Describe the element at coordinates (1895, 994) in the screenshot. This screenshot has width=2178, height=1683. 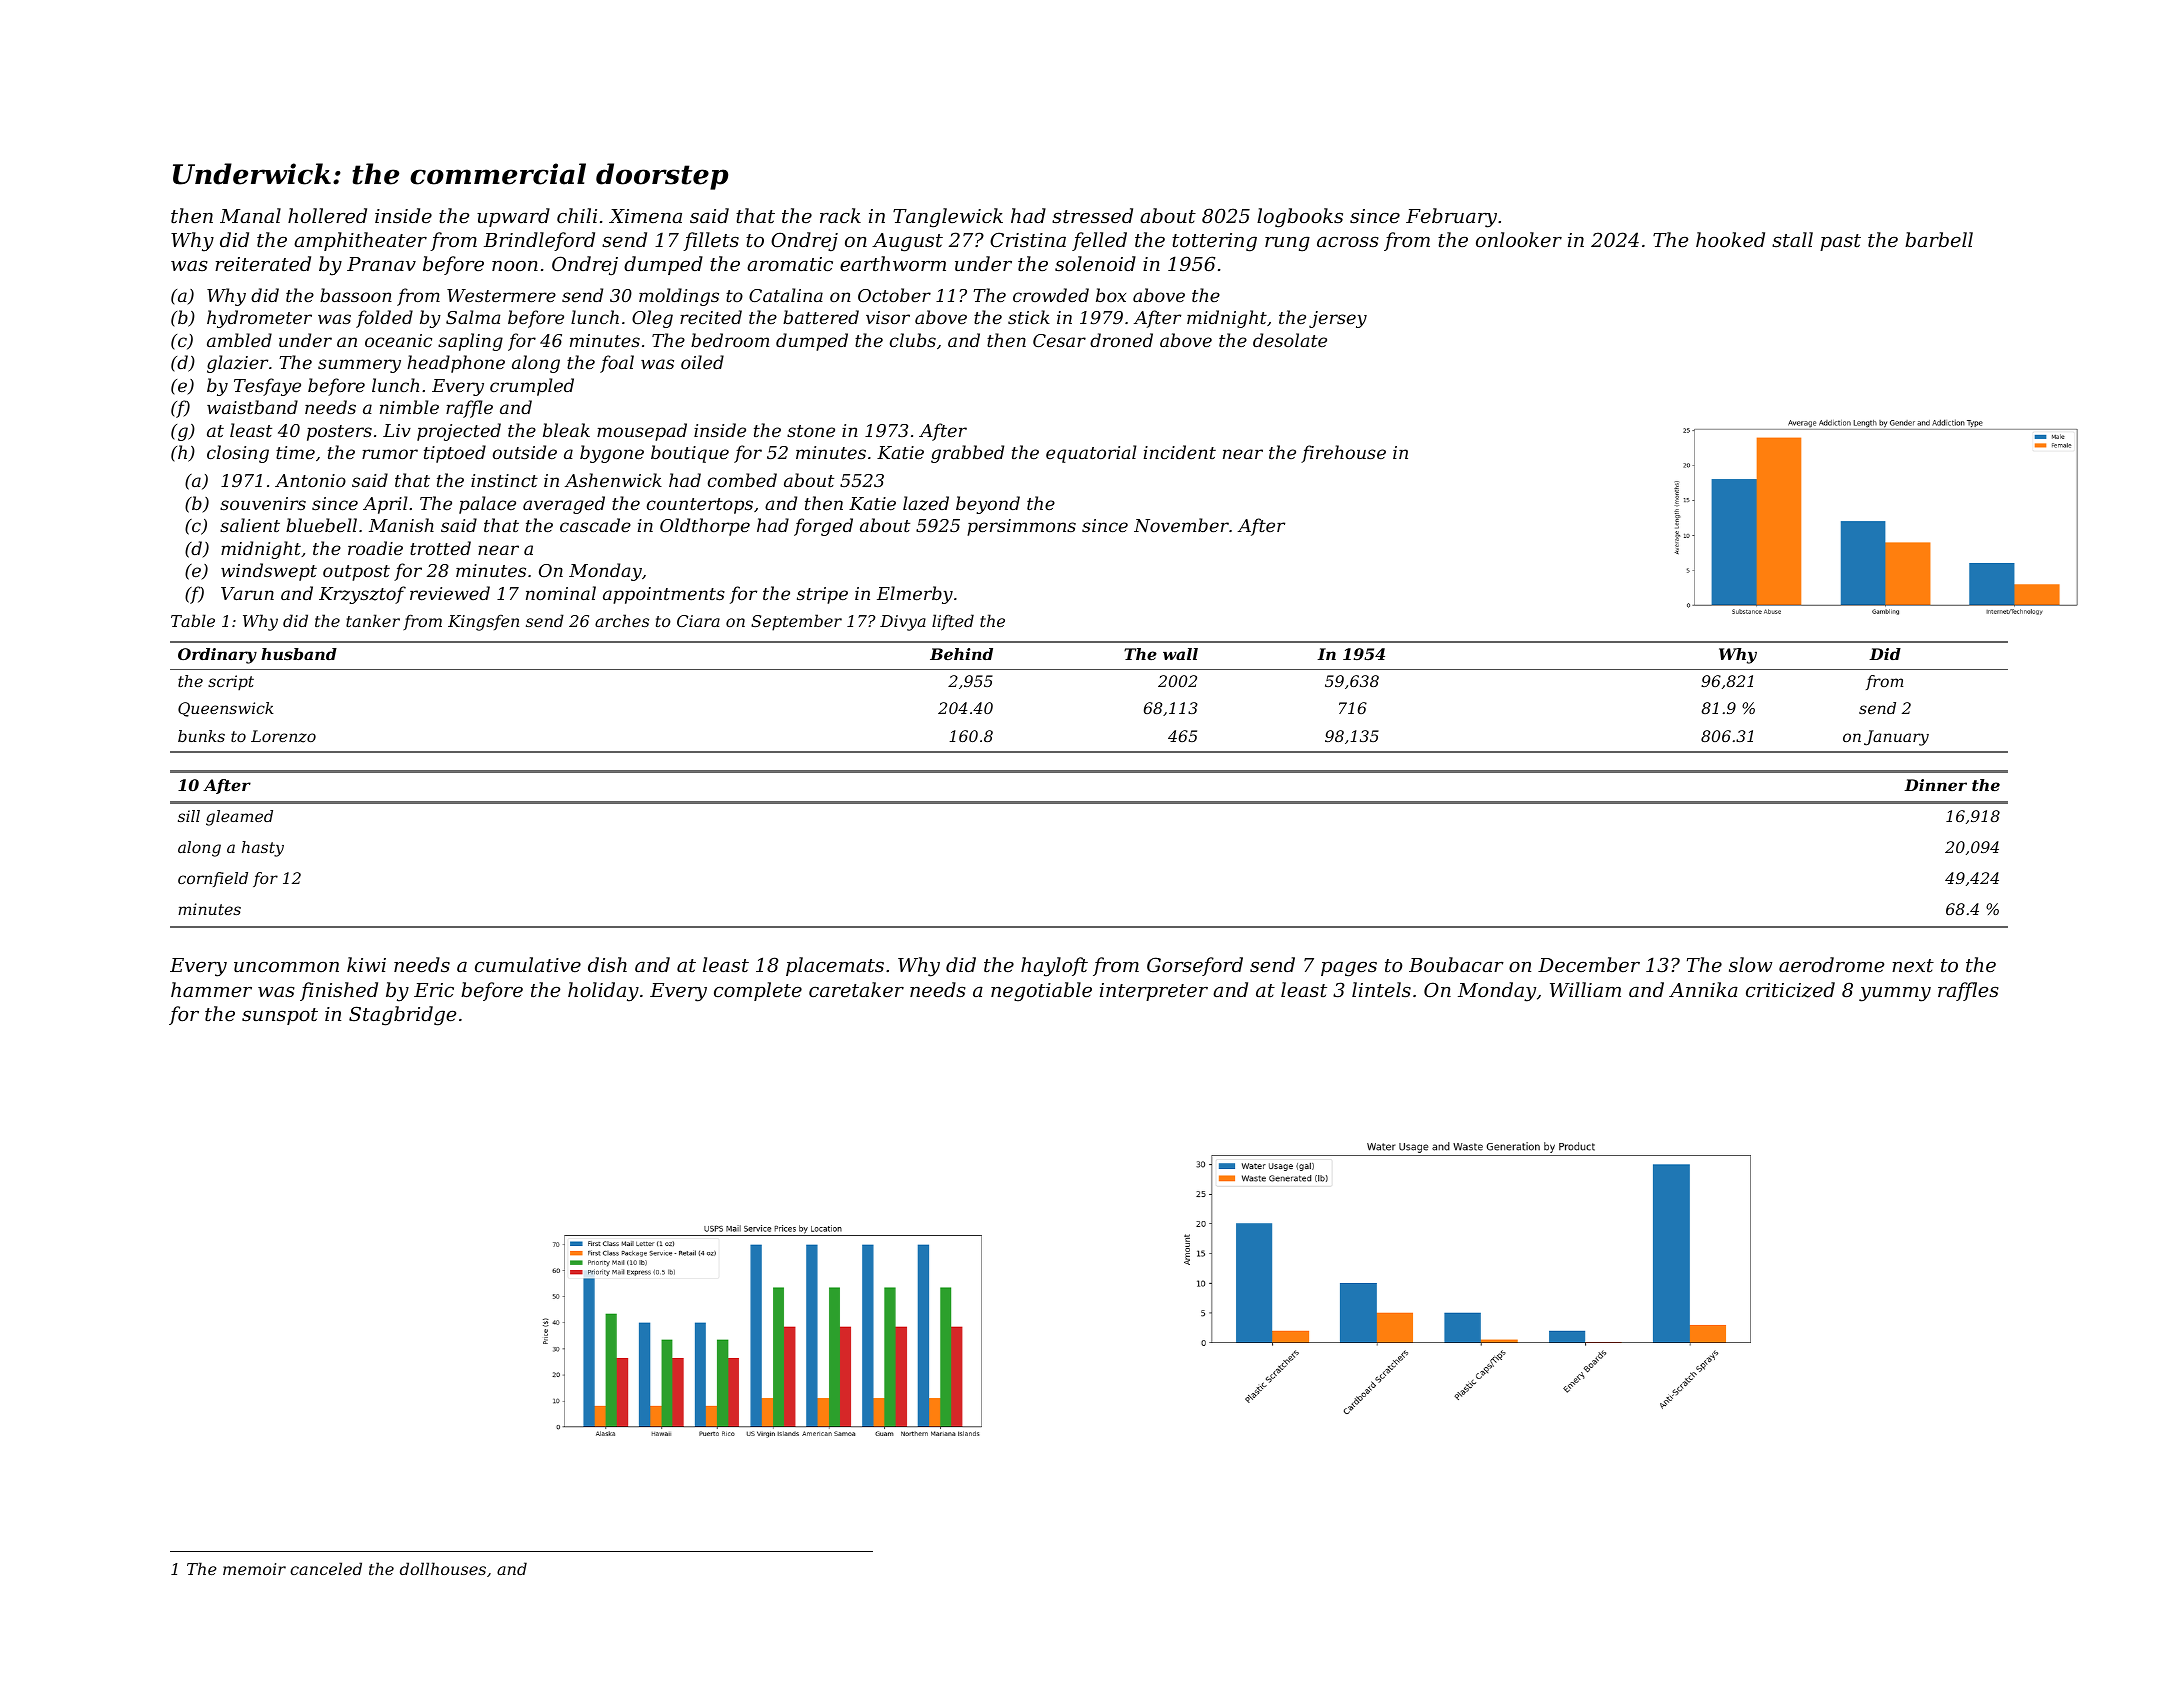
I see `yummy` at that location.
